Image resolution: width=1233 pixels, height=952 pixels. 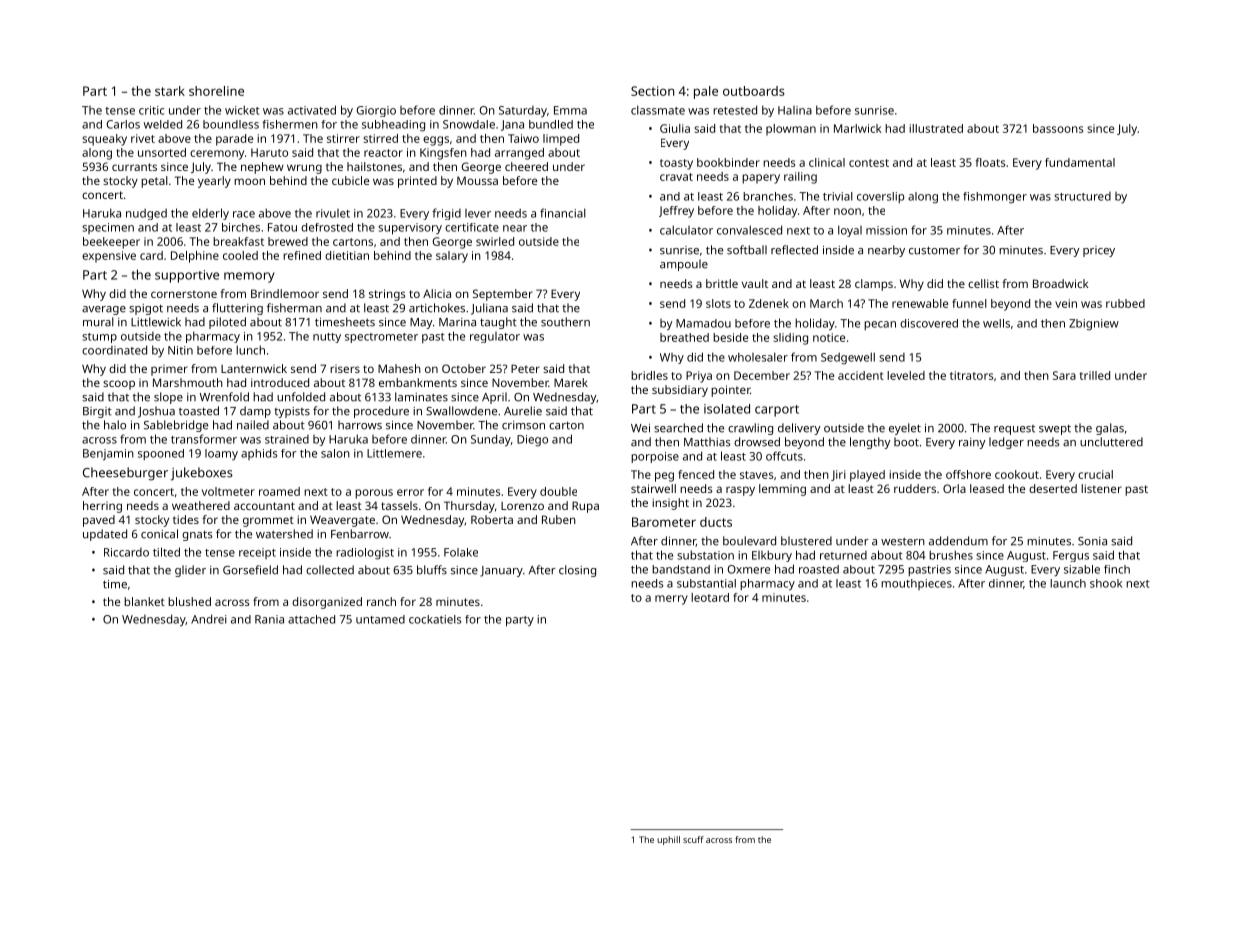 What do you see at coordinates (446, 214) in the screenshot?
I see `frigid` at bounding box center [446, 214].
